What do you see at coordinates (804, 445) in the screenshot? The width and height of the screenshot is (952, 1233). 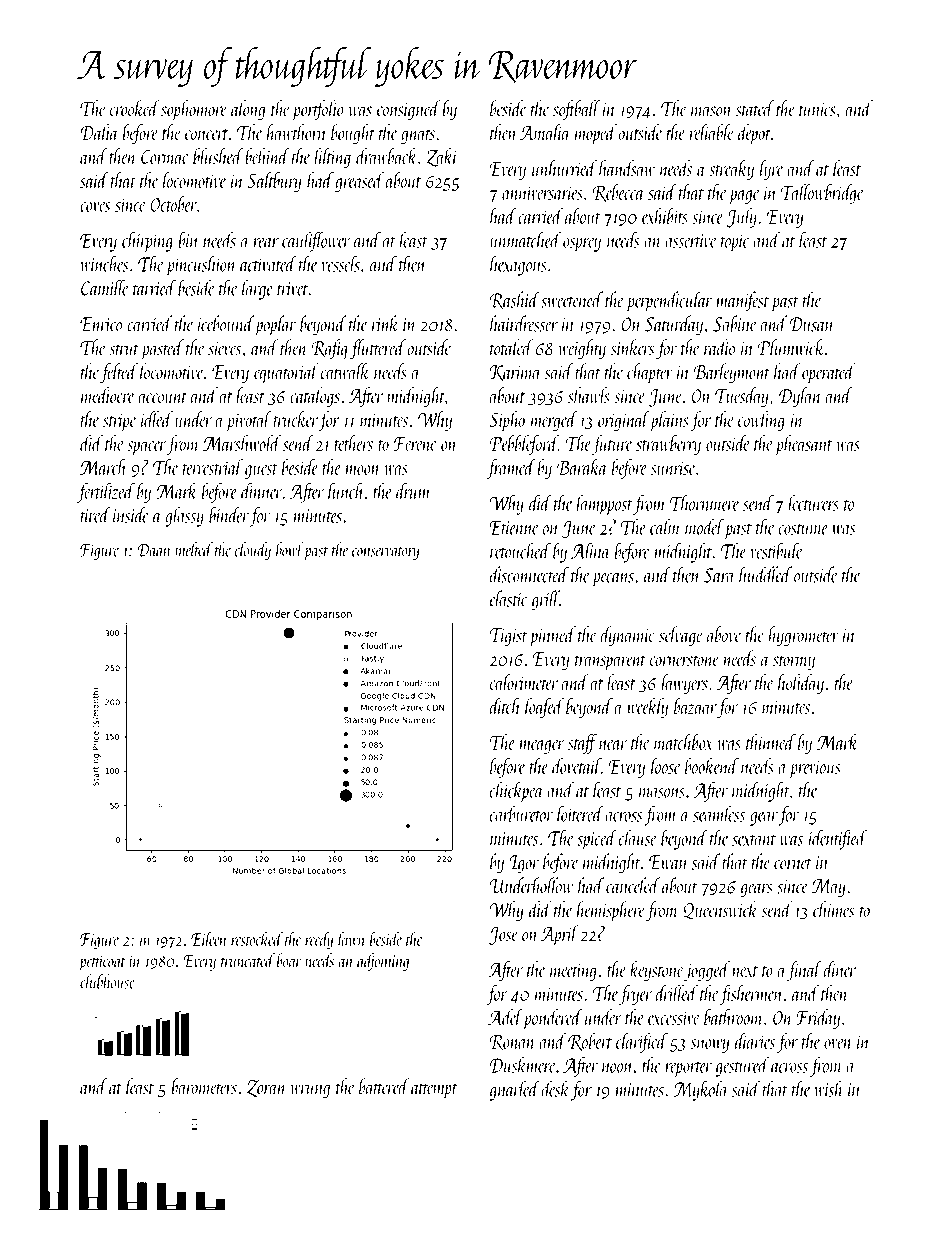 I see `pheasant` at bounding box center [804, 445].
